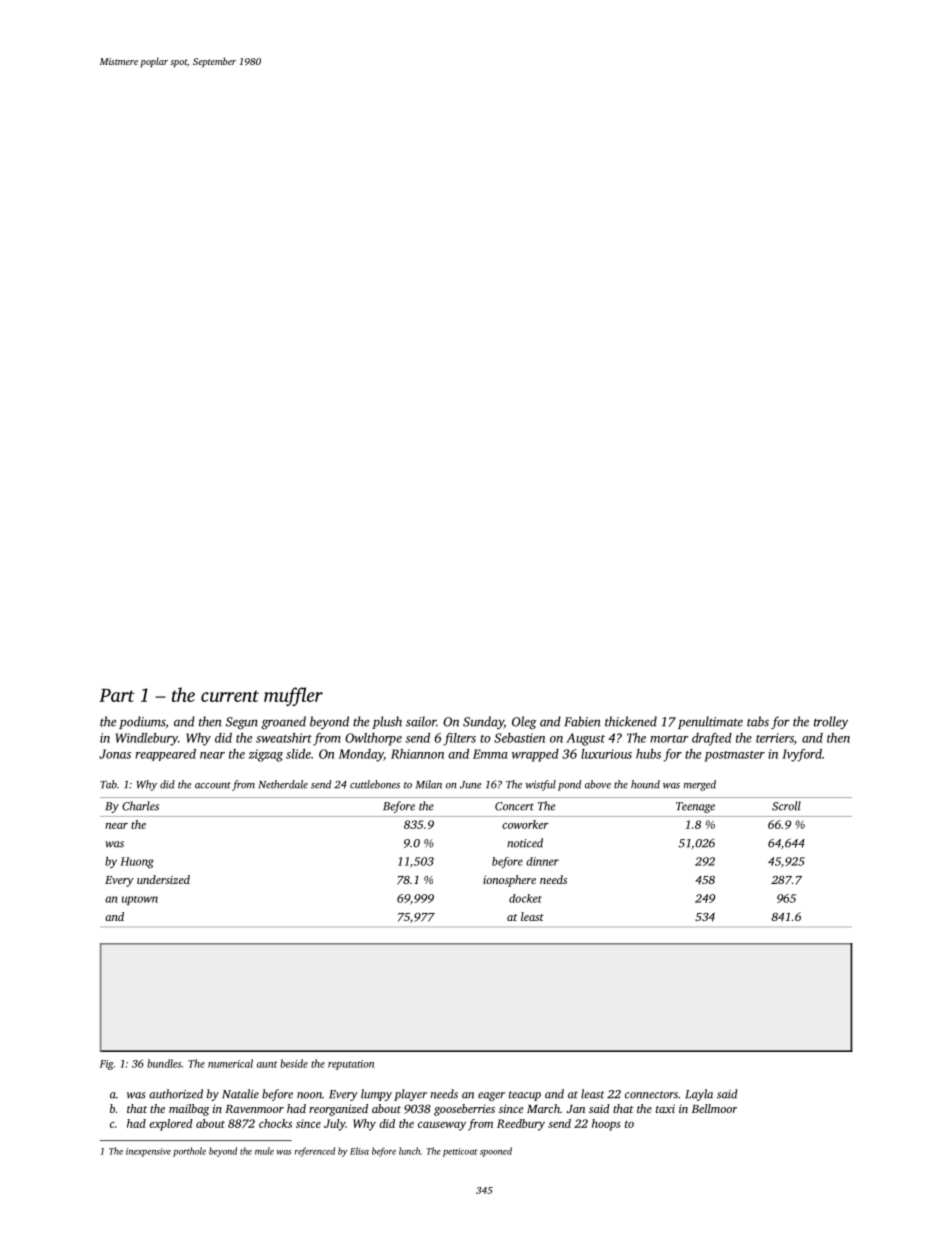  I want to click on Oleg, so click(524, 722).
